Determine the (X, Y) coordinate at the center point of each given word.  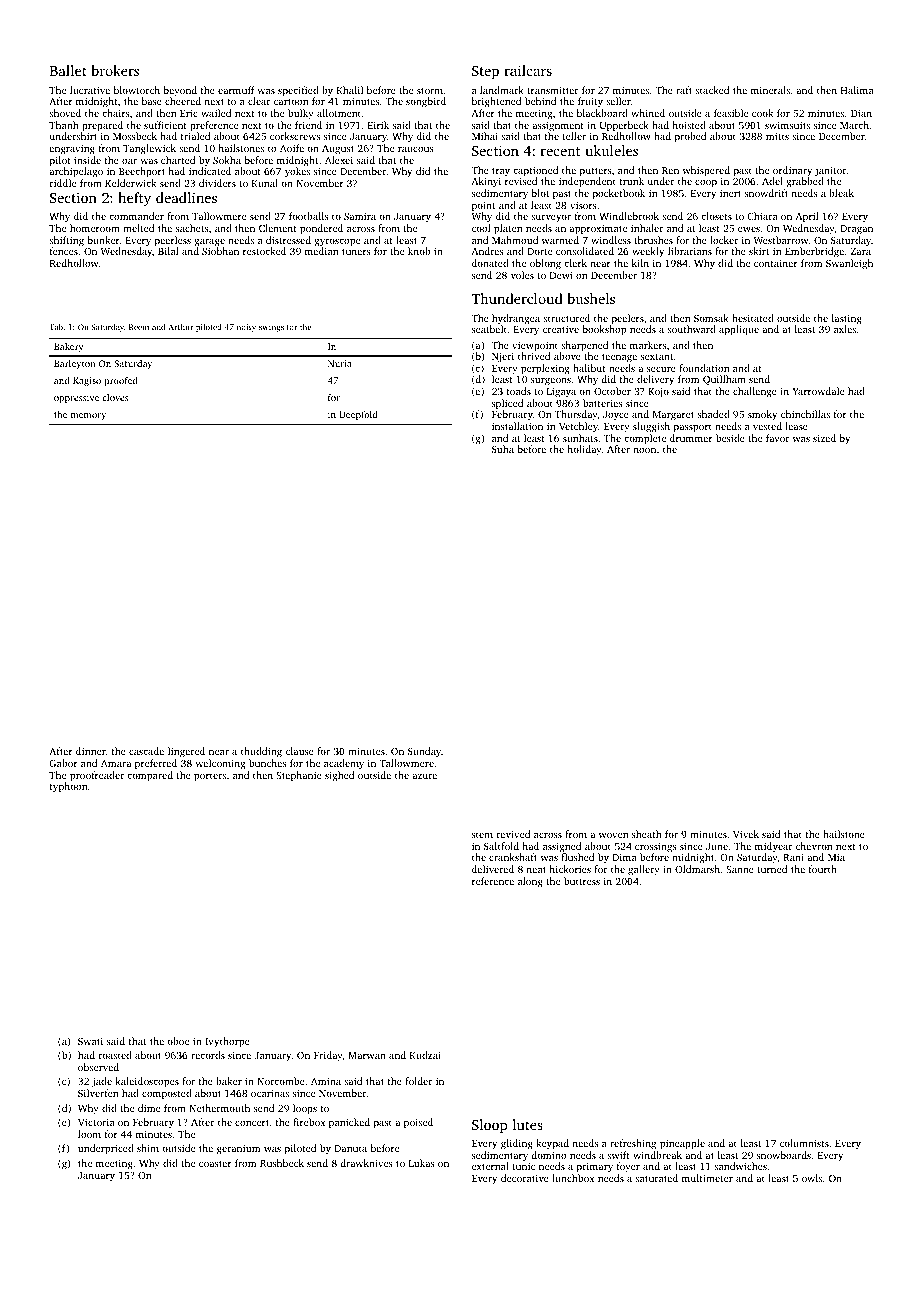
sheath (646, 834)
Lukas (422, 1163)
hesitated (753, 318)
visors (583, 205)
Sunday (424, 752)
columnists (804, 1143)
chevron (814, 846)
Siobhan (220, 251)
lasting (847, 319)
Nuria (340, 363)
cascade (146, 751)
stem (482, 835)
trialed (195, 136)
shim (148, 1148)
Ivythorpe (227, 1042)
